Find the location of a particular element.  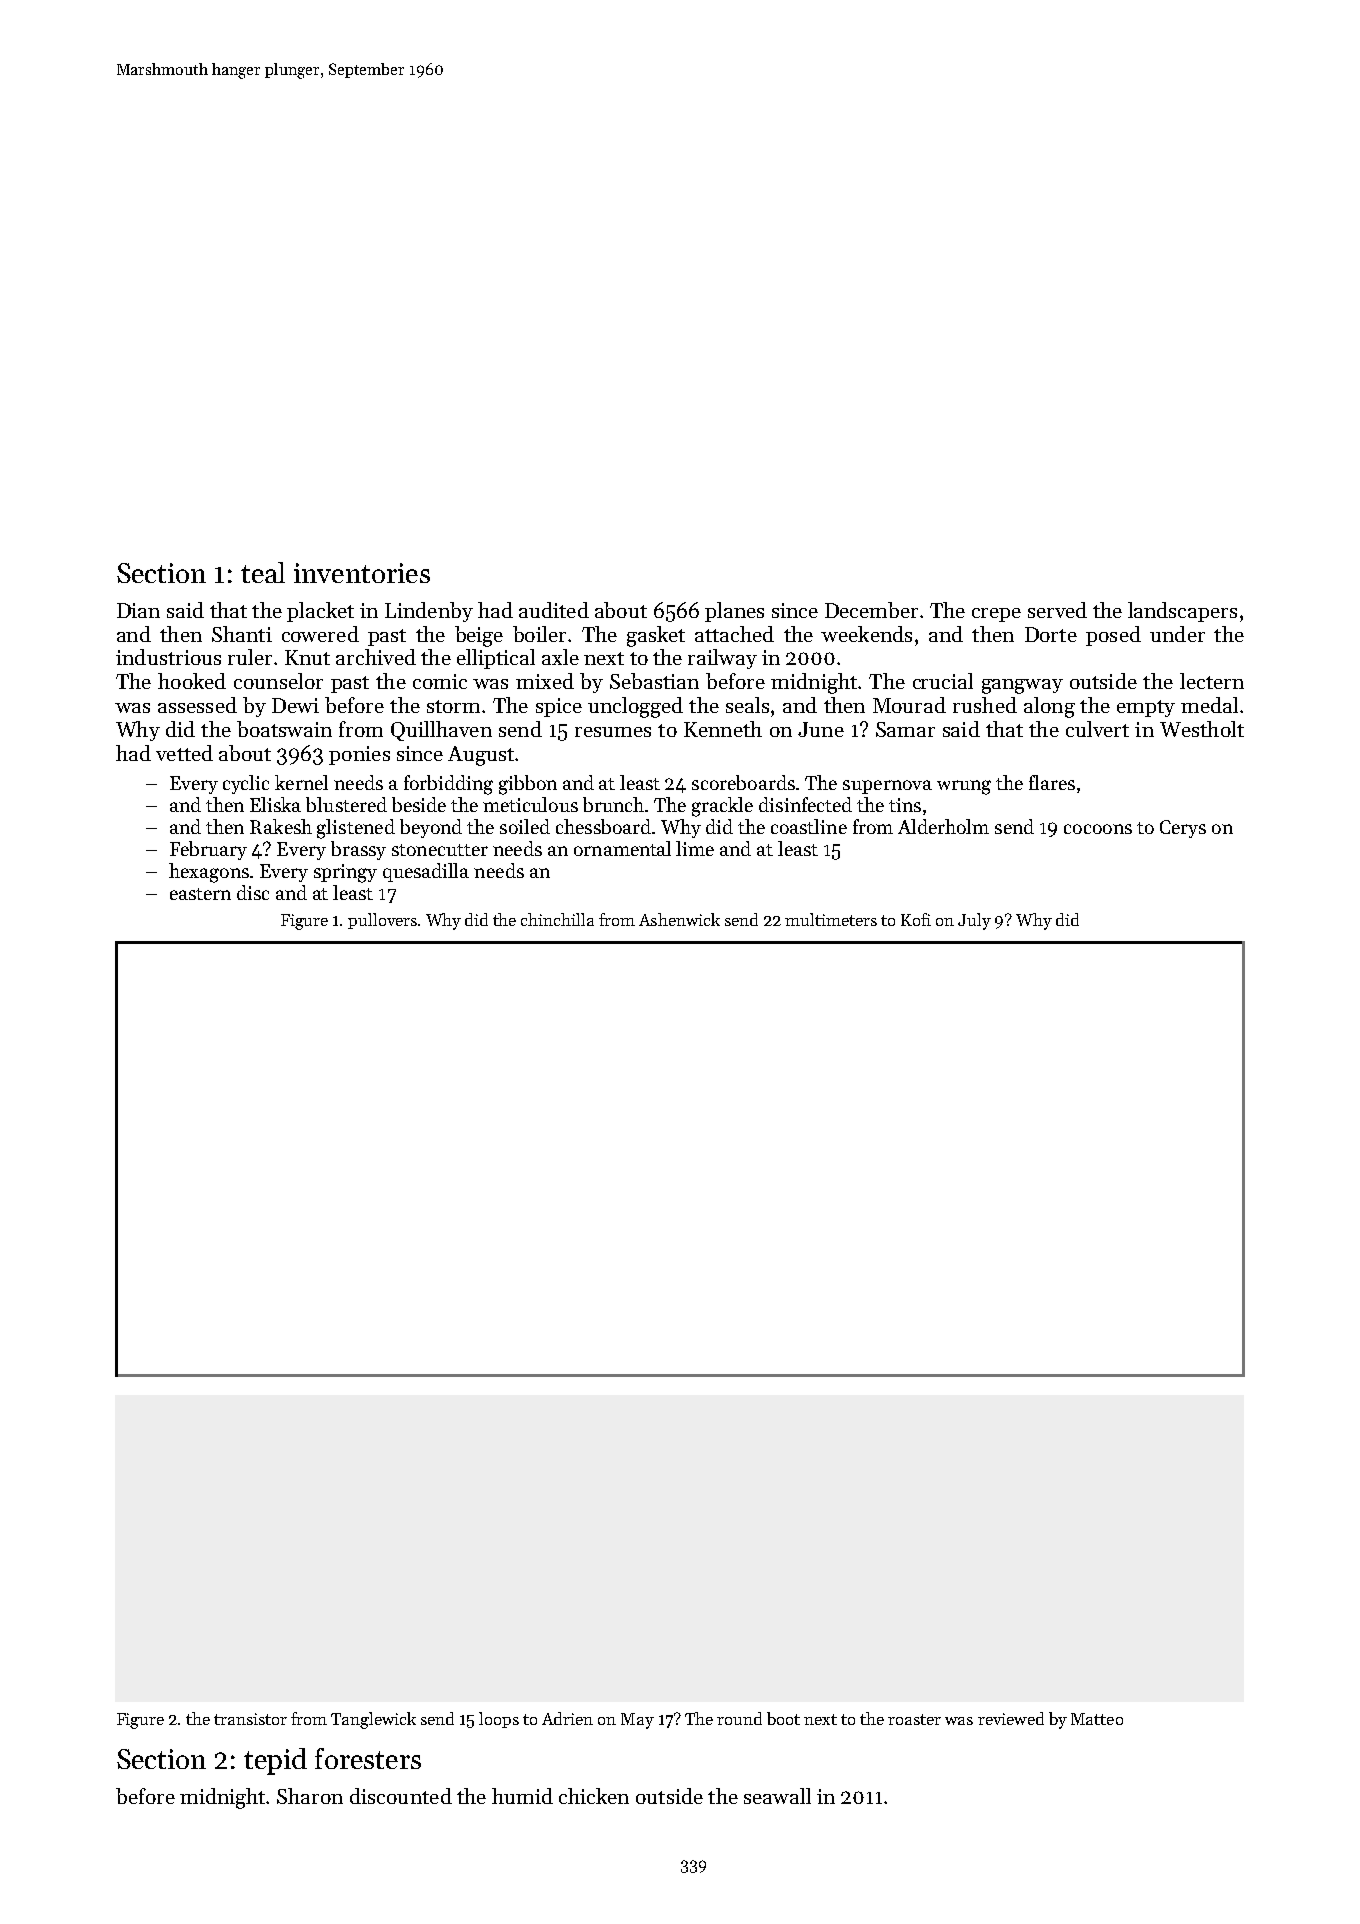

Sharon is located at coordinates (310, 1796).
